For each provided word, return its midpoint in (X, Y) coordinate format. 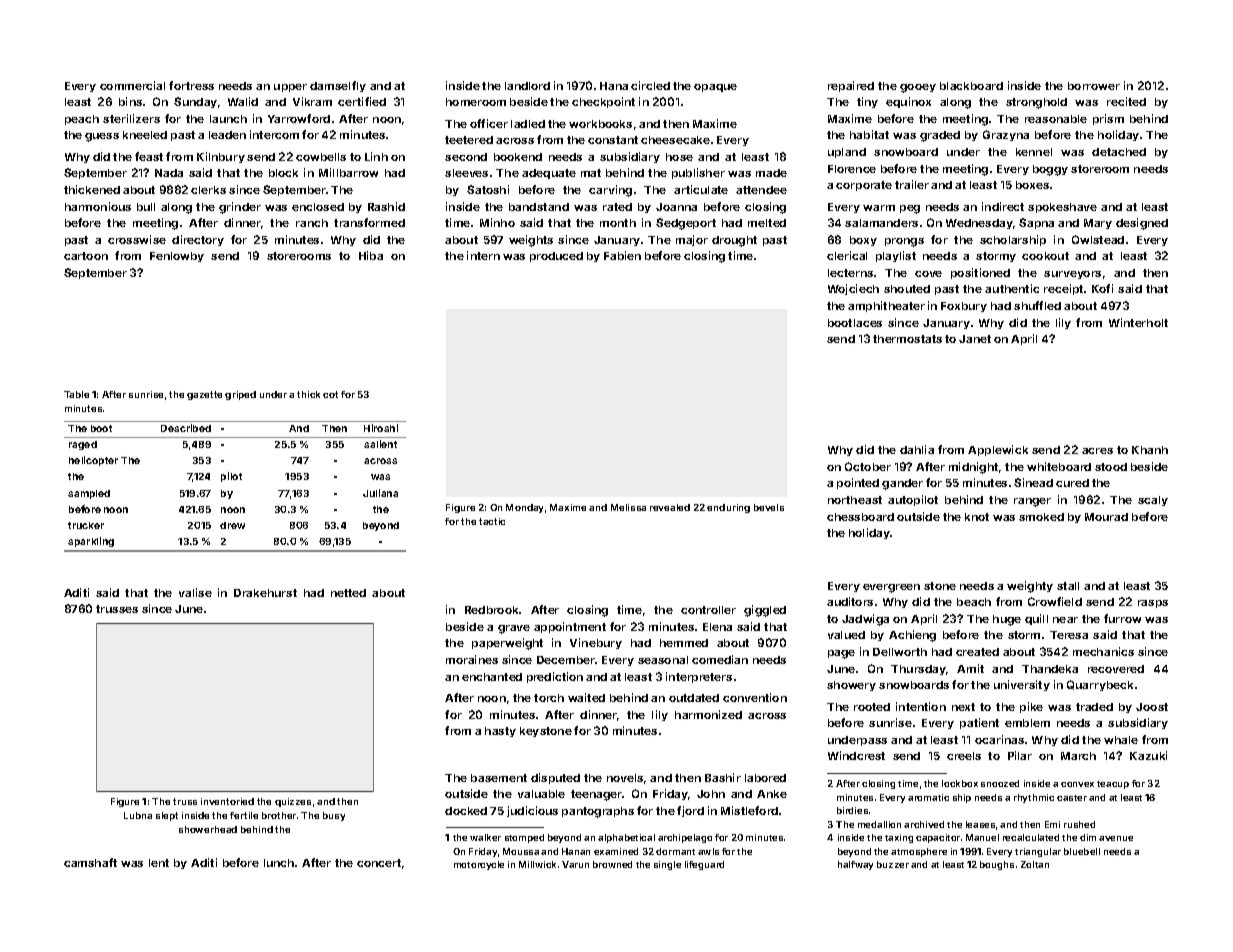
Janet (975, 339)
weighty (1030, 587)
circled (650, 85)
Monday (524, 508)
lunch (279, 863)
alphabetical (626, 838)
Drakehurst (265, 593)
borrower (1094, 86)
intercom (274, 134)
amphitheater (886, 306)
